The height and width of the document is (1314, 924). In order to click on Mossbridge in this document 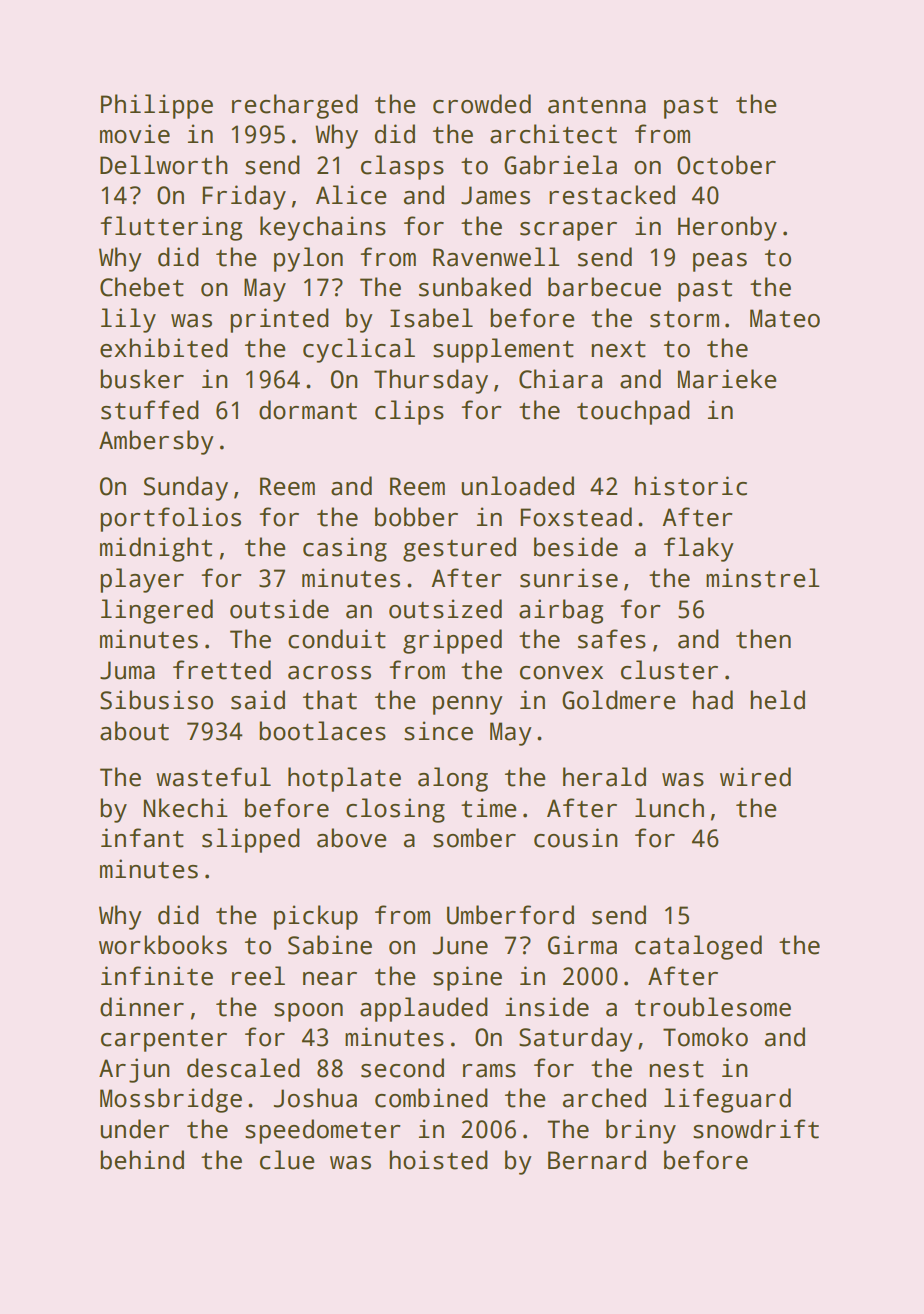, I will do `click(171, 1100)`.
